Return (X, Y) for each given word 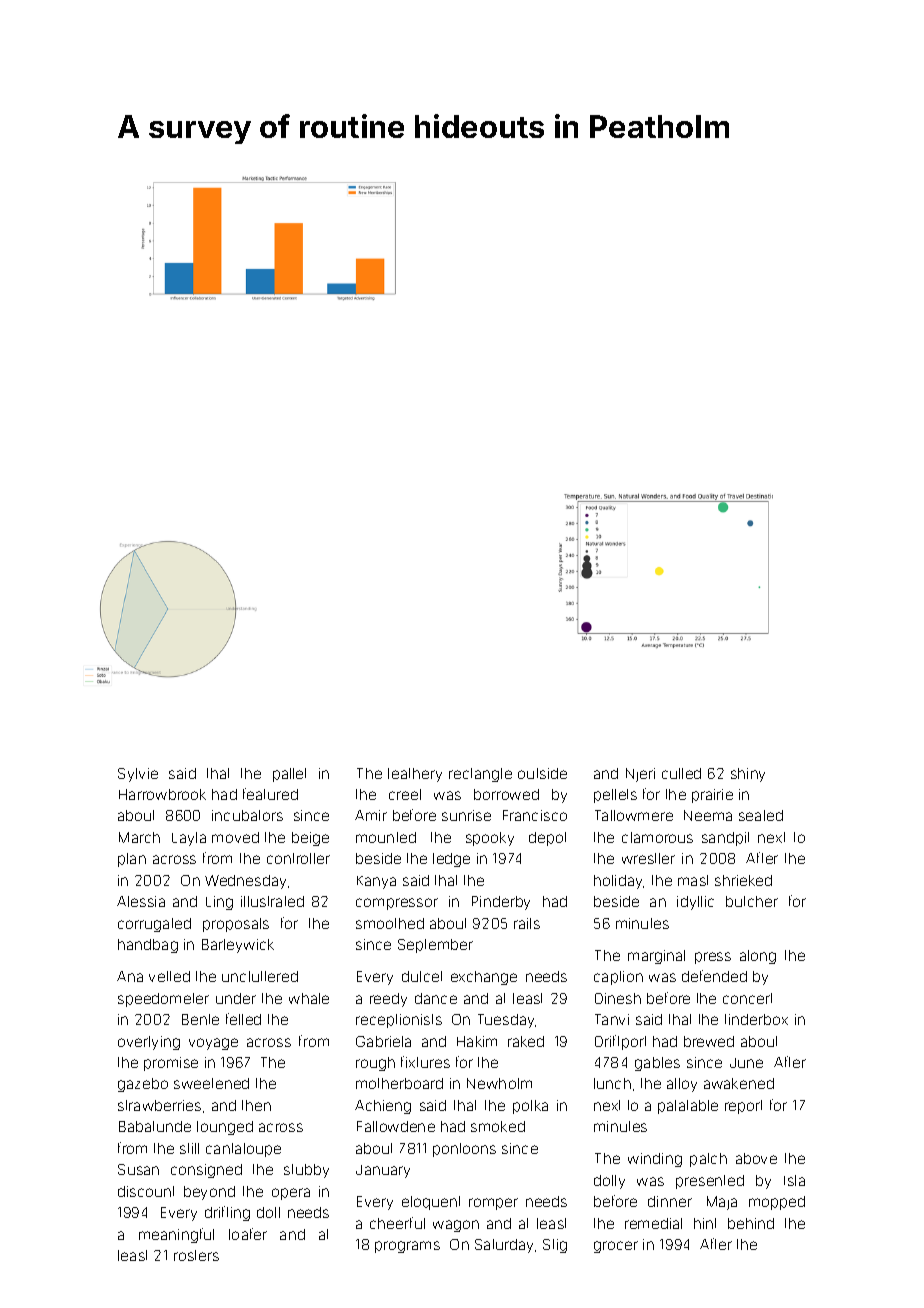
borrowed (506, 794)
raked (526, 1041)
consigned (206, 1171)
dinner (670, 1201)
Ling (219, 903)
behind (751, 1223)
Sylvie (138, 775)
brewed (709, 1041)
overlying (149, 1043)
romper (493, 1204)
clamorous (657, 837)
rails (527, 923)
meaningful (176, 1235)
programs (407, 1247)
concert (747, 998)
